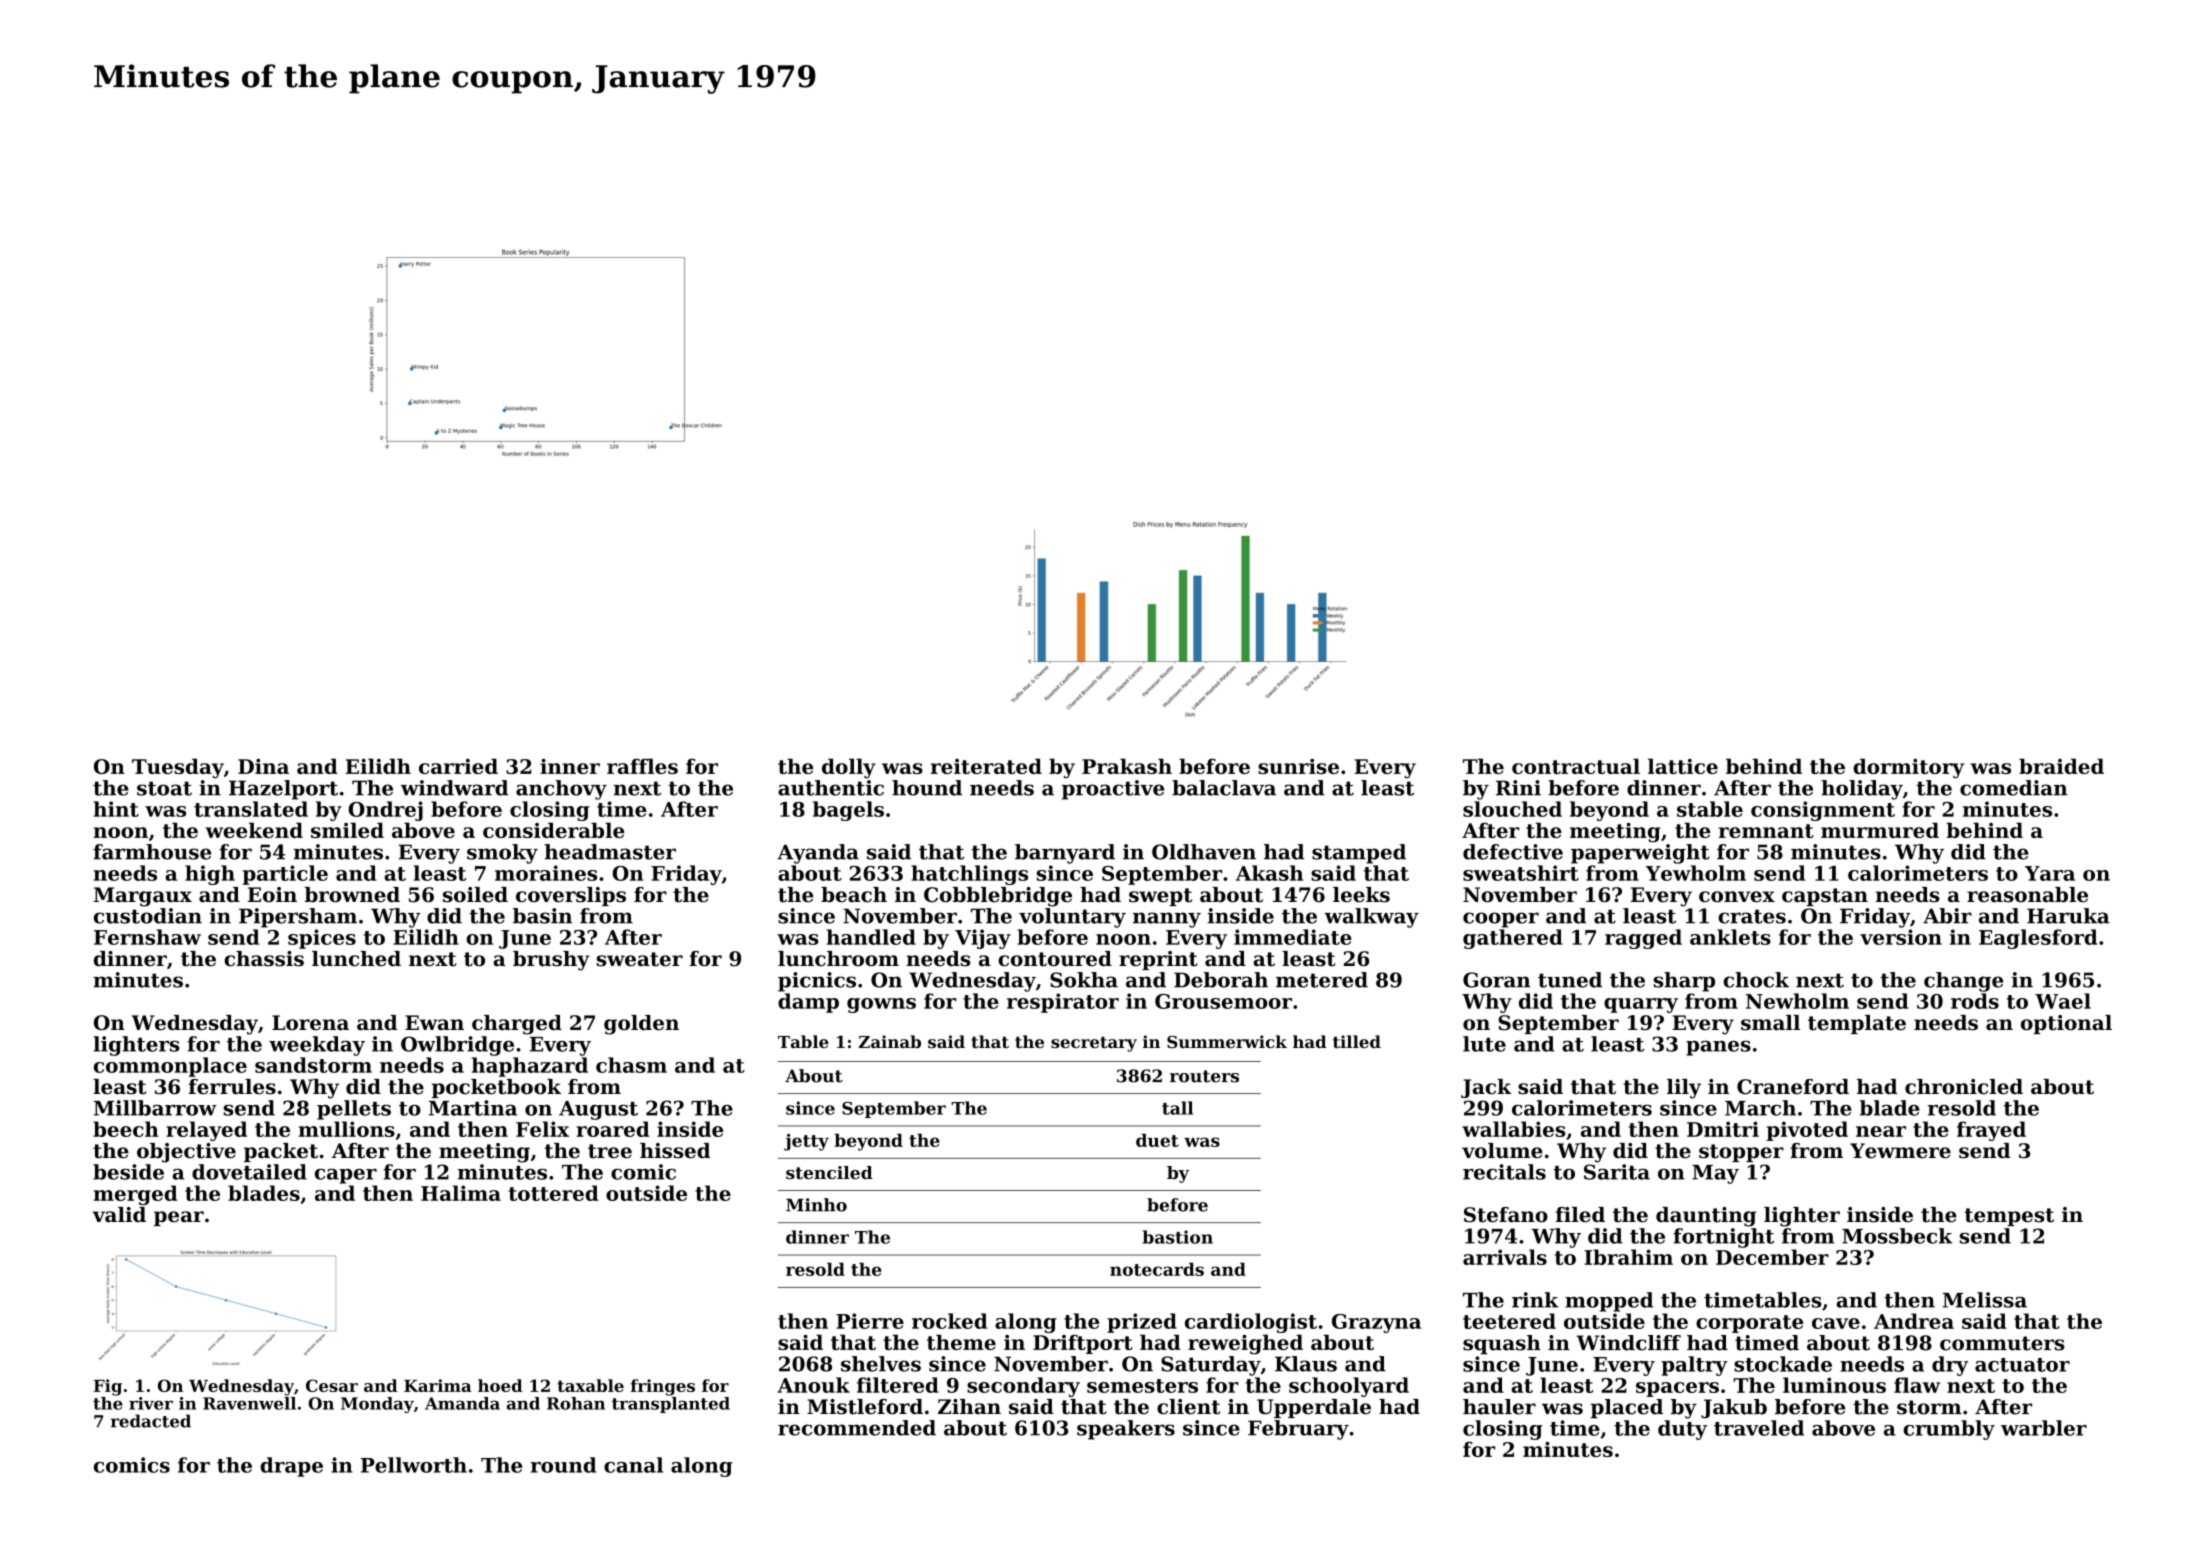 The image size is (2209, 1562). What do you see at coordinates (640, 959) in the screenshot?
I see `sweater` at bounding box center [640, 959].
